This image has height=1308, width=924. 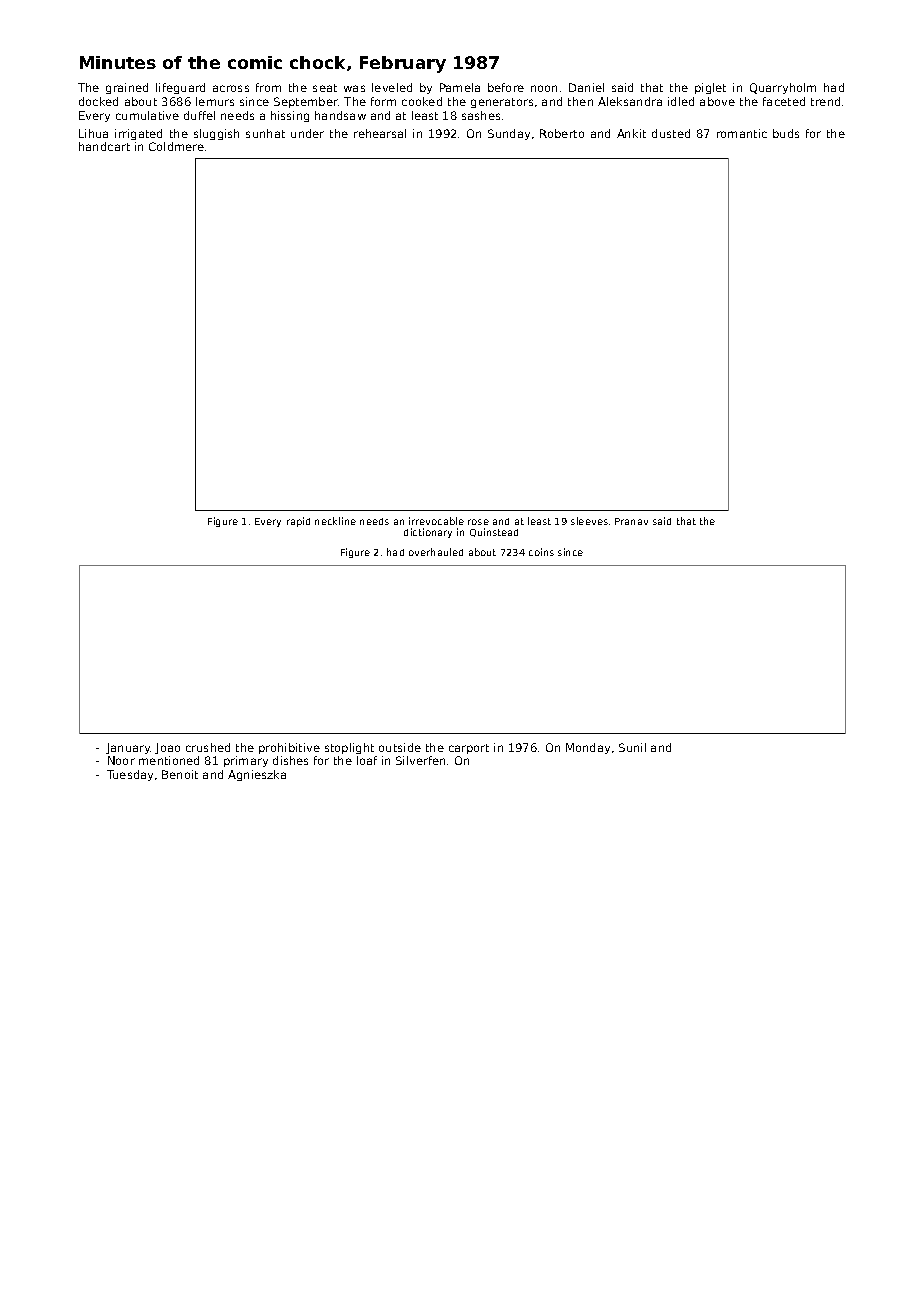 I want to click on dusted, so click(x=671, y=133).
